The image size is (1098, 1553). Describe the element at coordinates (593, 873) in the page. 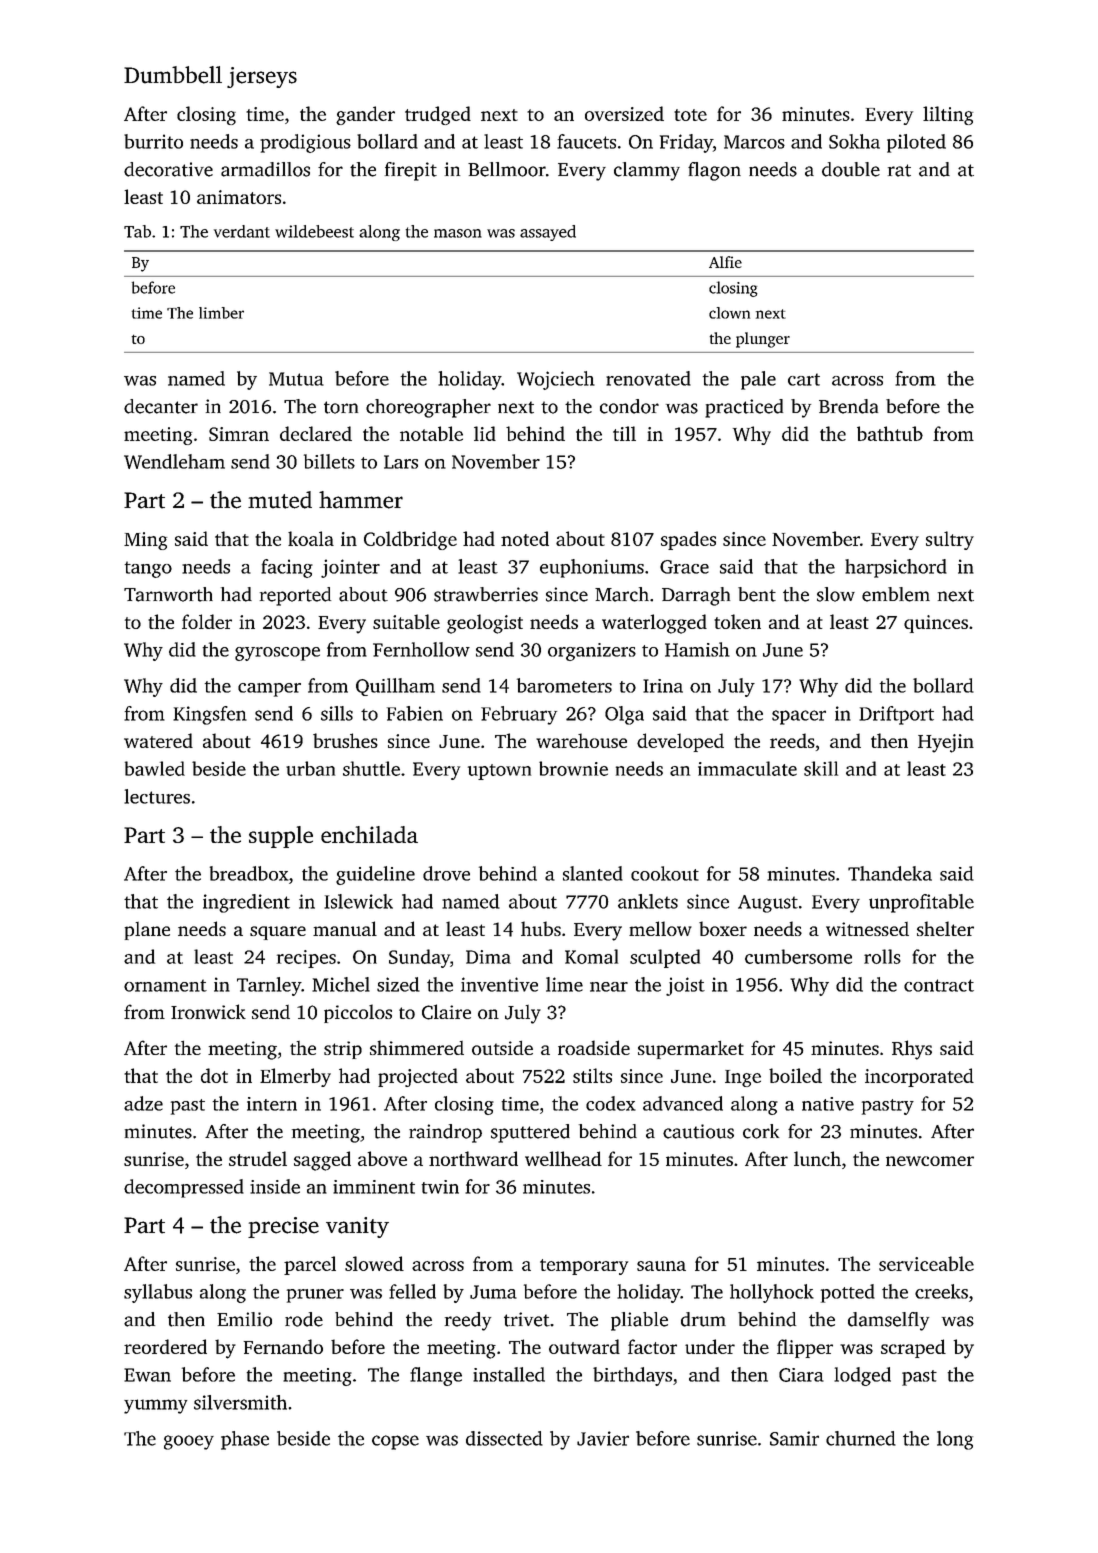

I see `slanted` at that location.
